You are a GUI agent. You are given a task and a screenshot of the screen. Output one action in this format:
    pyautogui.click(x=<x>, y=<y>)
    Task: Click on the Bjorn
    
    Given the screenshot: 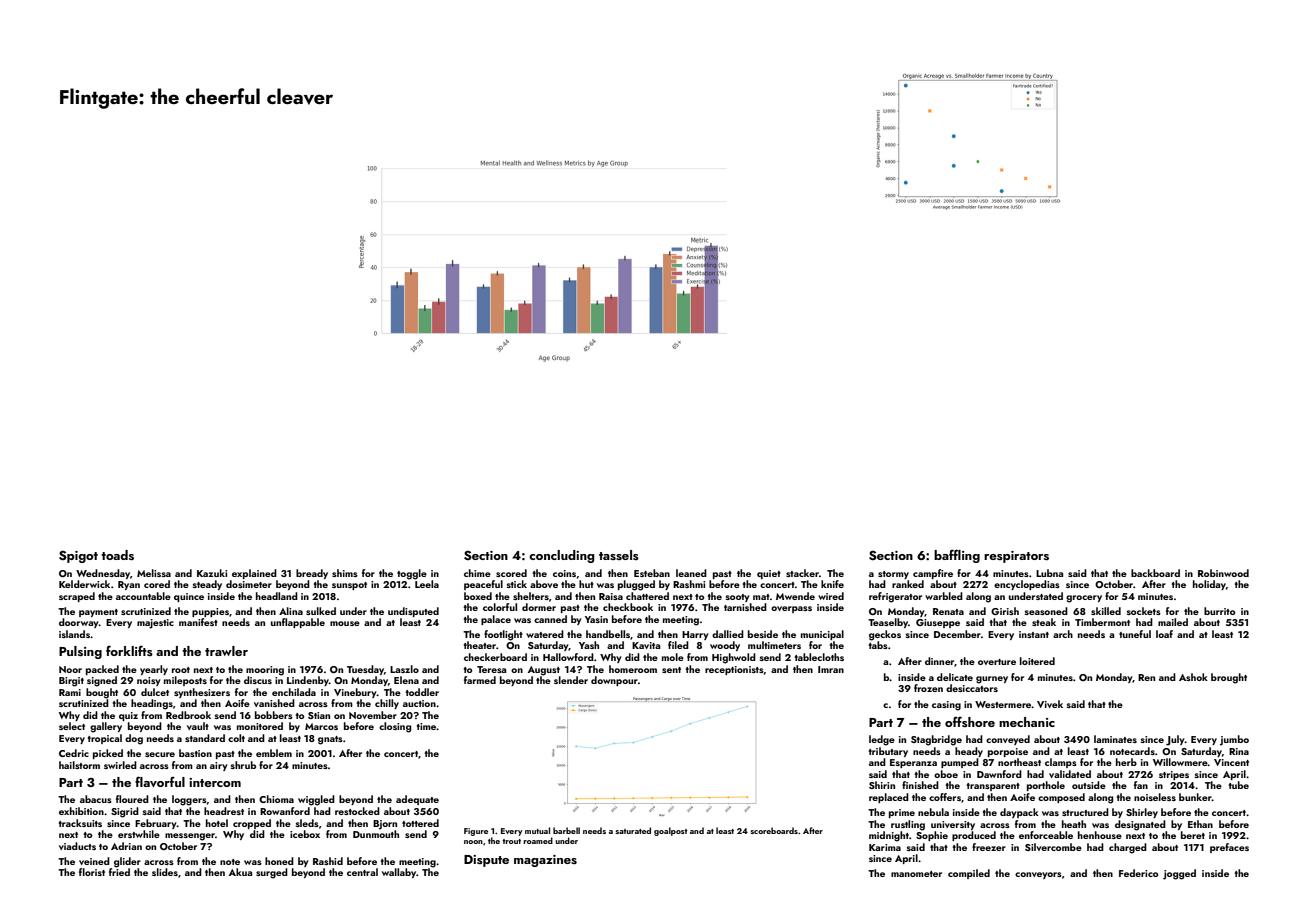 What is the action you would take?
    pyautogui.click(x=385, y=825)
